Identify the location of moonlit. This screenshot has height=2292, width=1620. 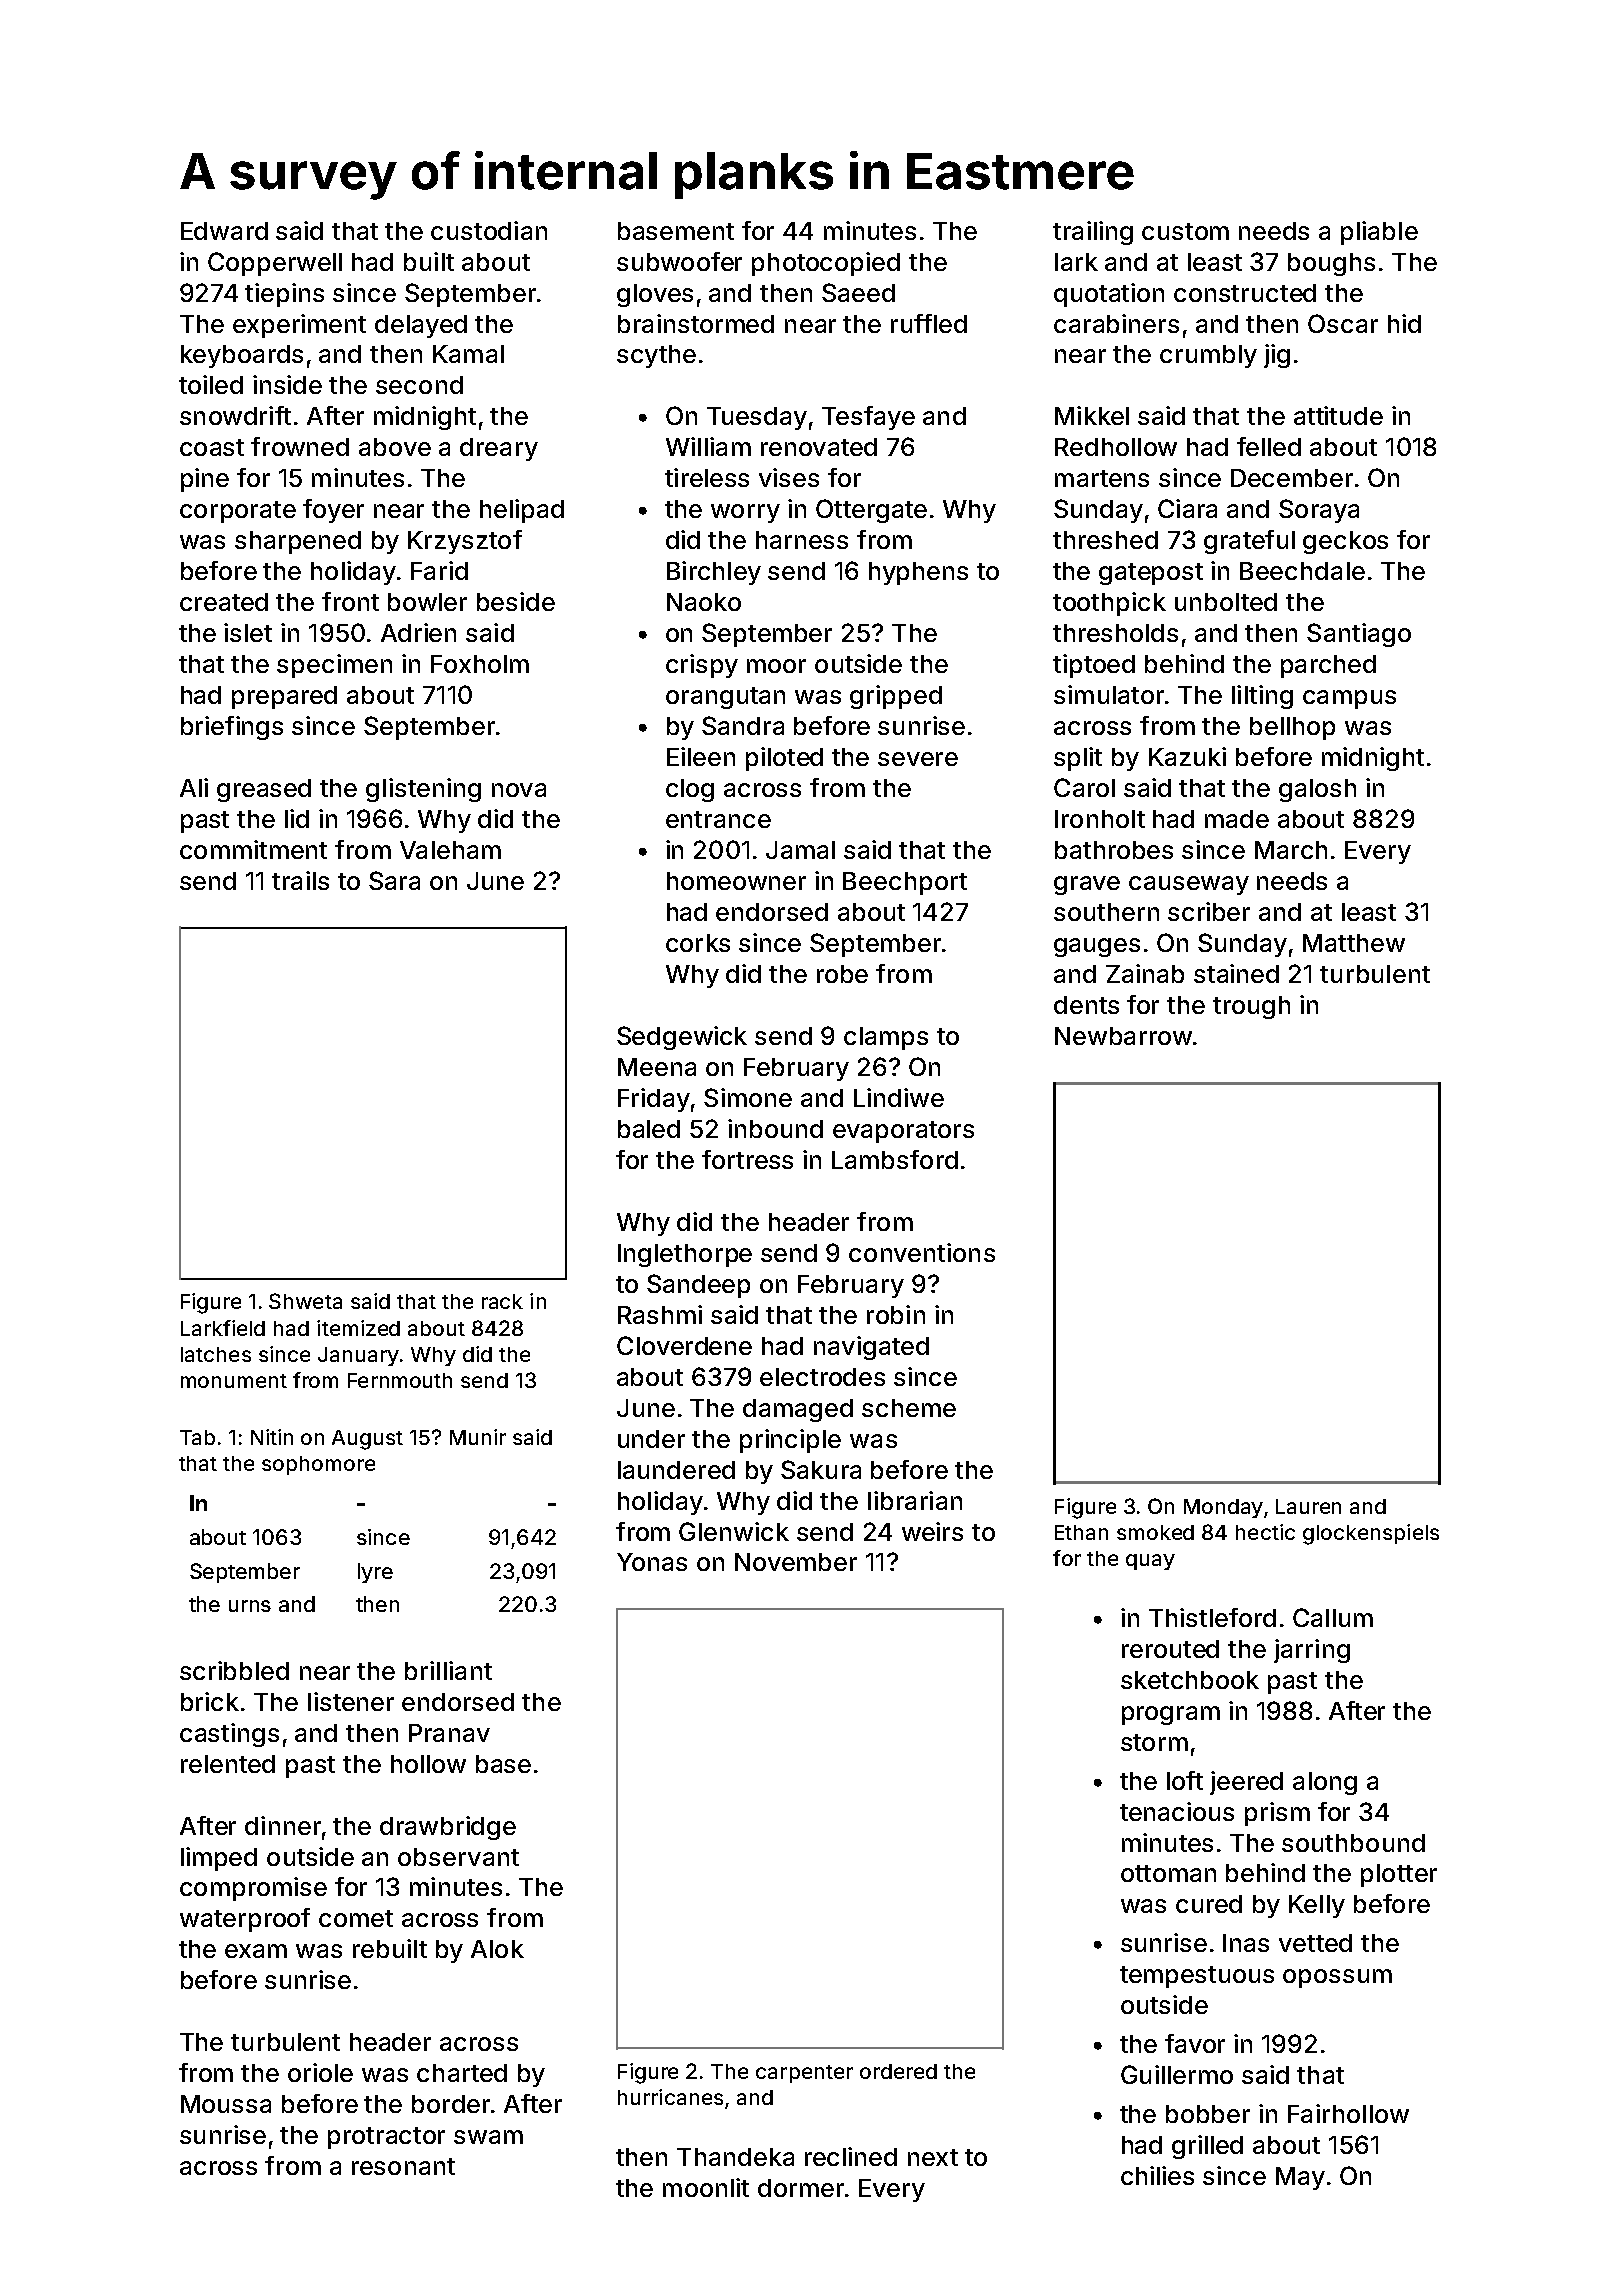
(706, 2187).
